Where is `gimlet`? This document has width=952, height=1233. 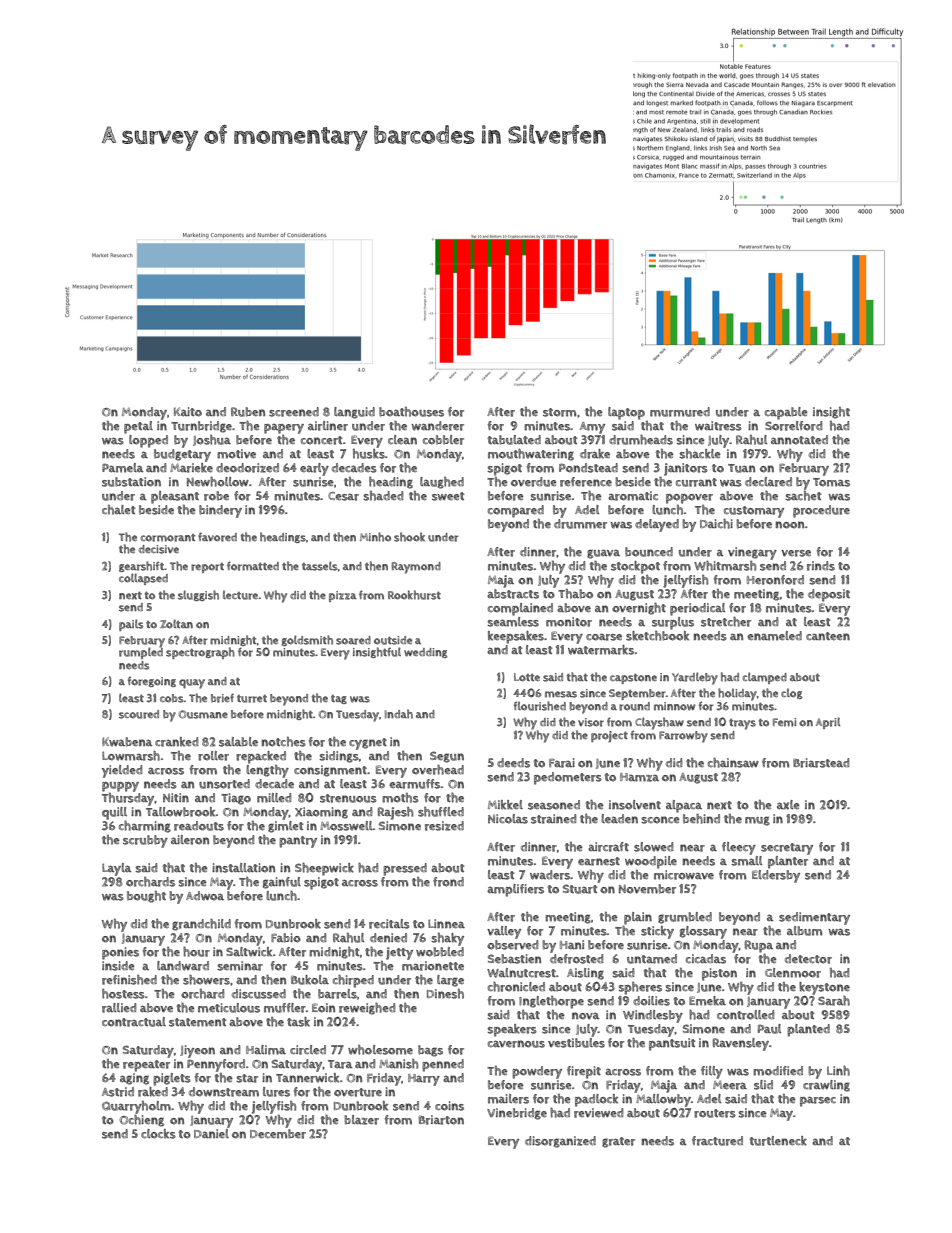
gimlet is located at coordinates (286, 827).
